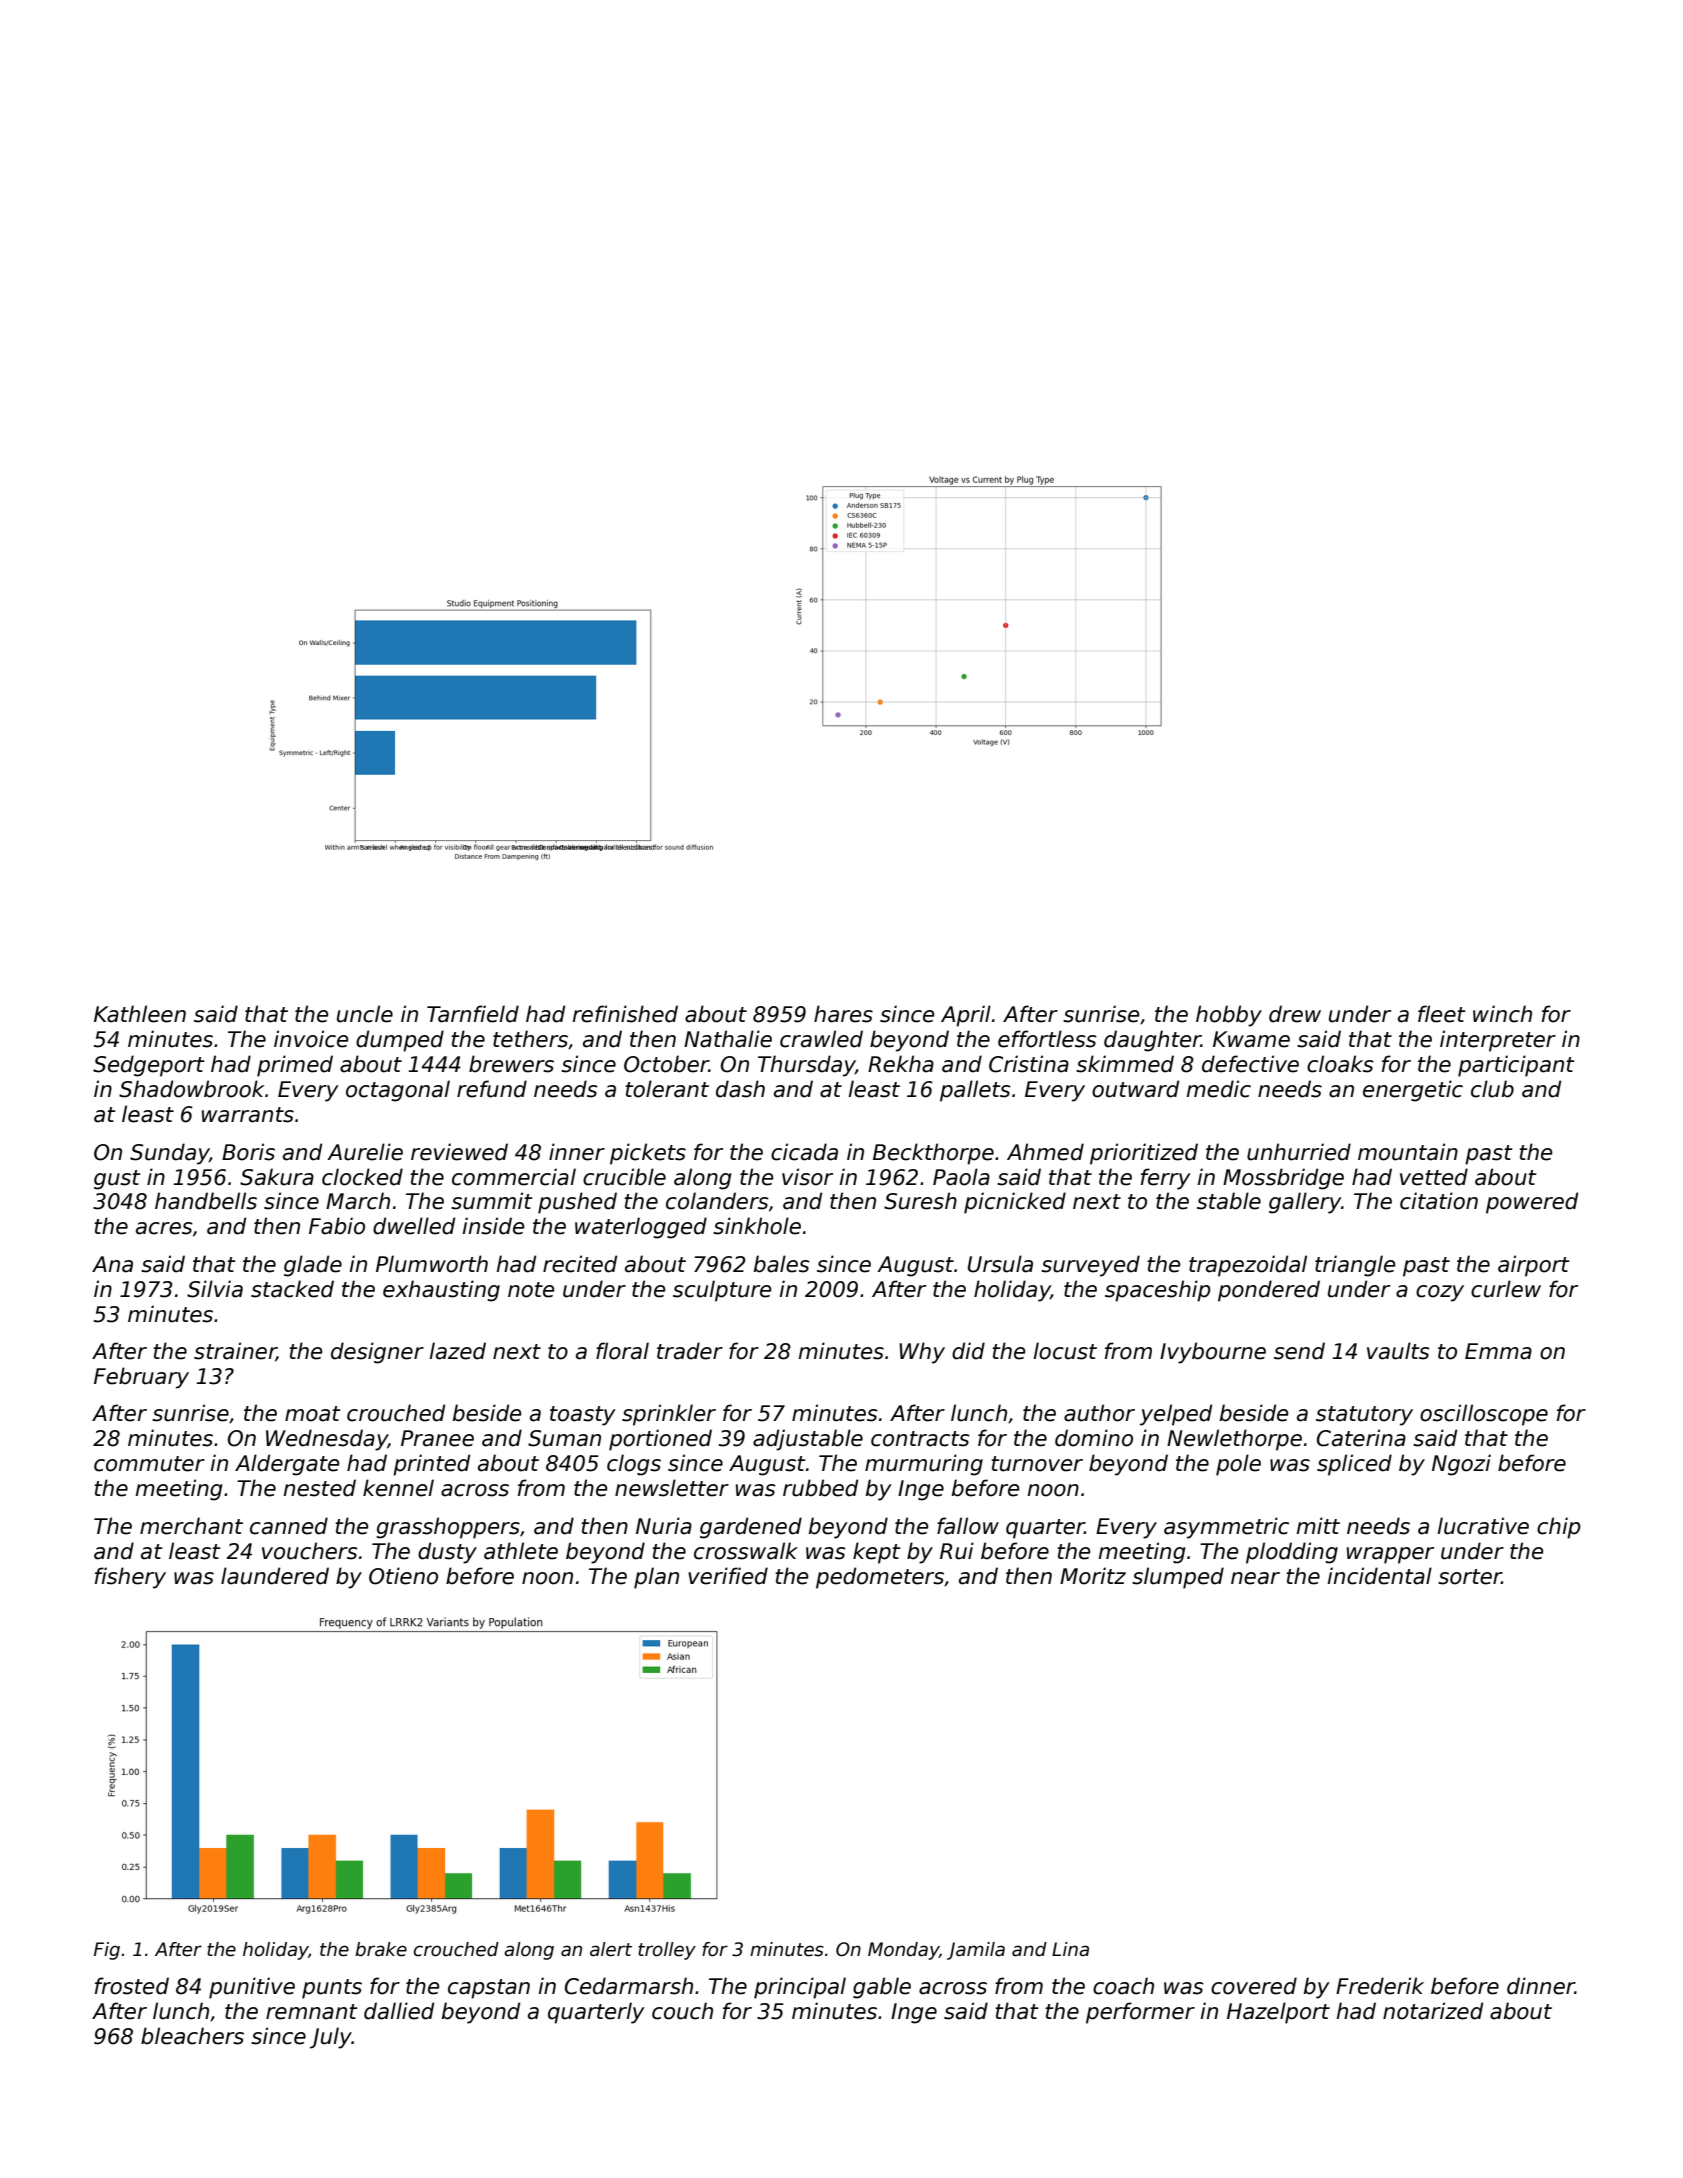 The image size is (1683, 2178). Describe the element at coordinates (667, 1951) in the image. I see `trolley` at that location.
